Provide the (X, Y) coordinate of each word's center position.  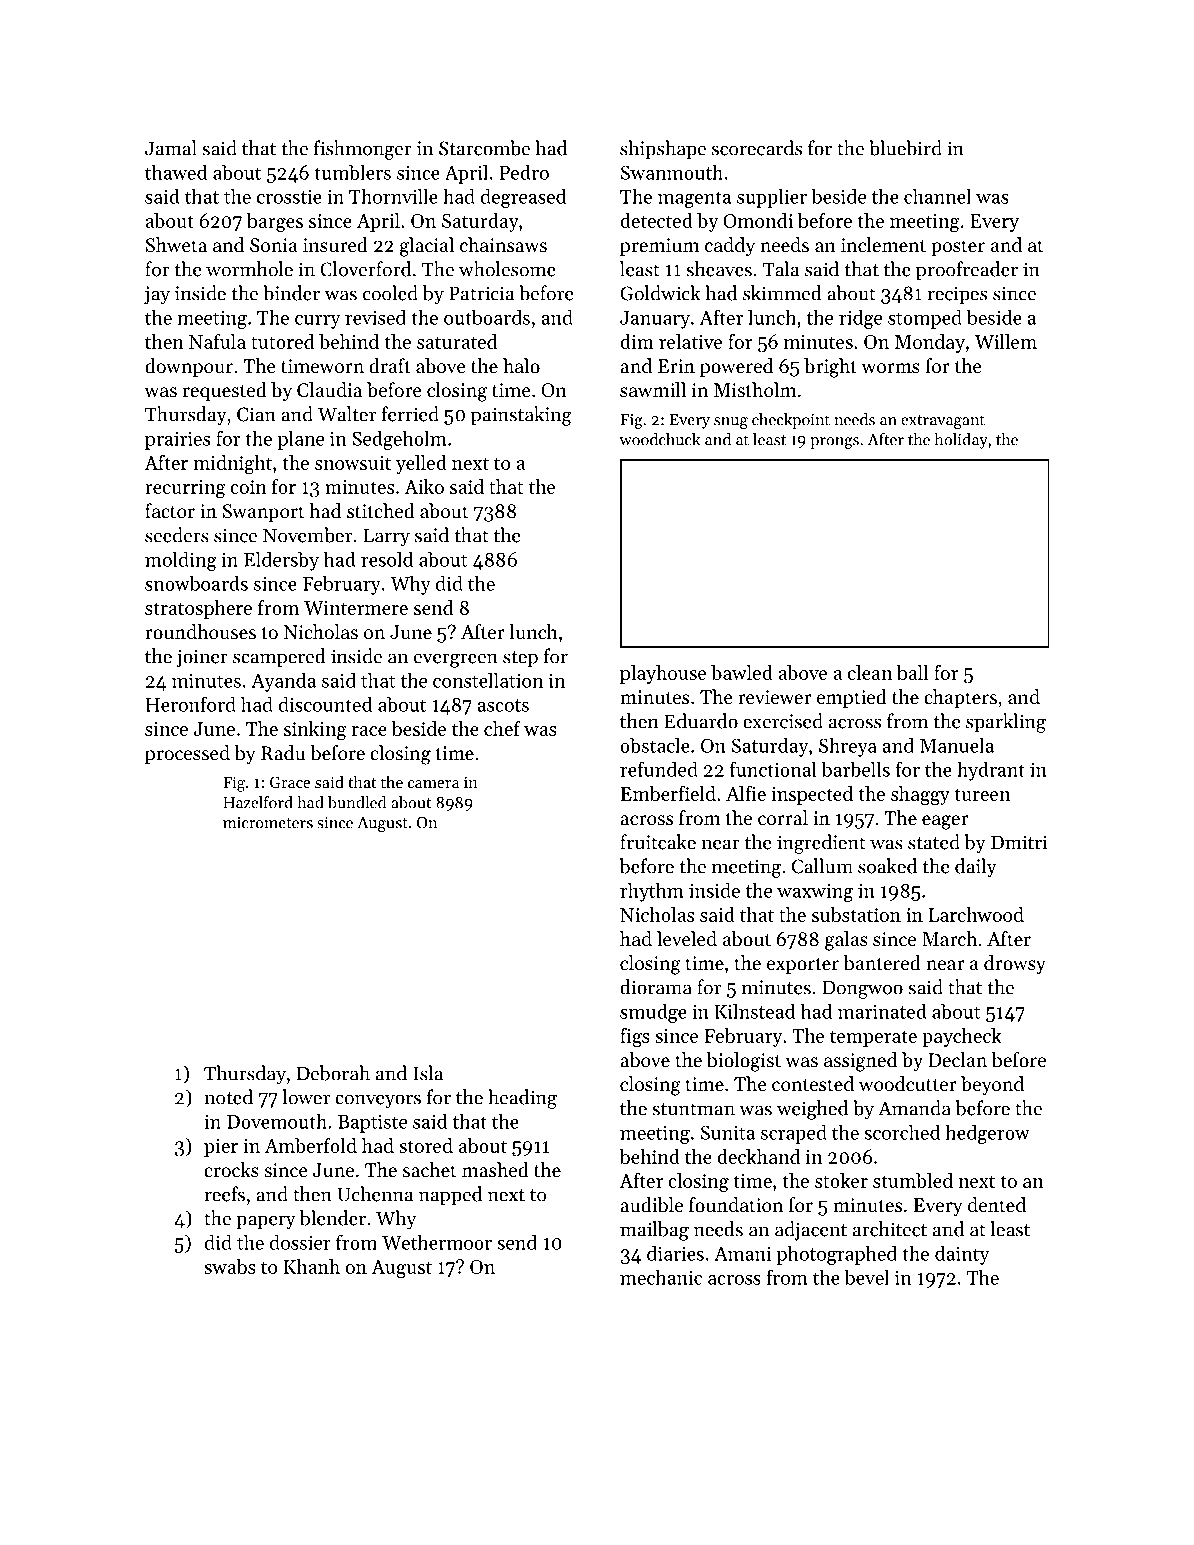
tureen (982, 794)
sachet (430, 1170)
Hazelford (258, 802)
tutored (282, 341)
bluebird (905, 148)
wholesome (507, 269)
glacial (427, 247)
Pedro (524, 172)
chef (502, 728)
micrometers (268, 823)
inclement (883, 245)
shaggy (920, 796)
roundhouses (200, 632)
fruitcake (658, 842)
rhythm (652, 892)
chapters (960, 698)
